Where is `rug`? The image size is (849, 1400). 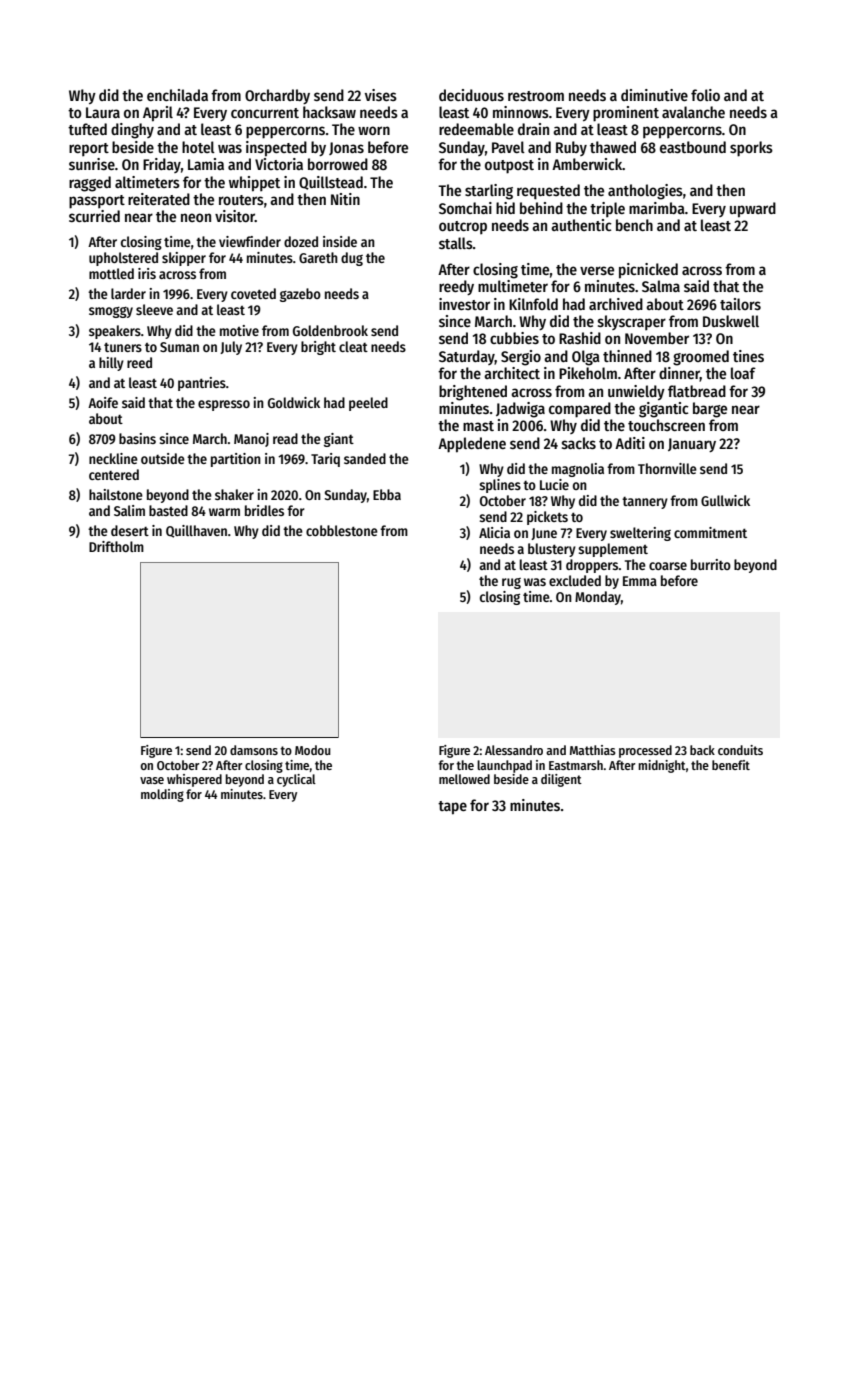 rug is located at coordinates (511, 583).
